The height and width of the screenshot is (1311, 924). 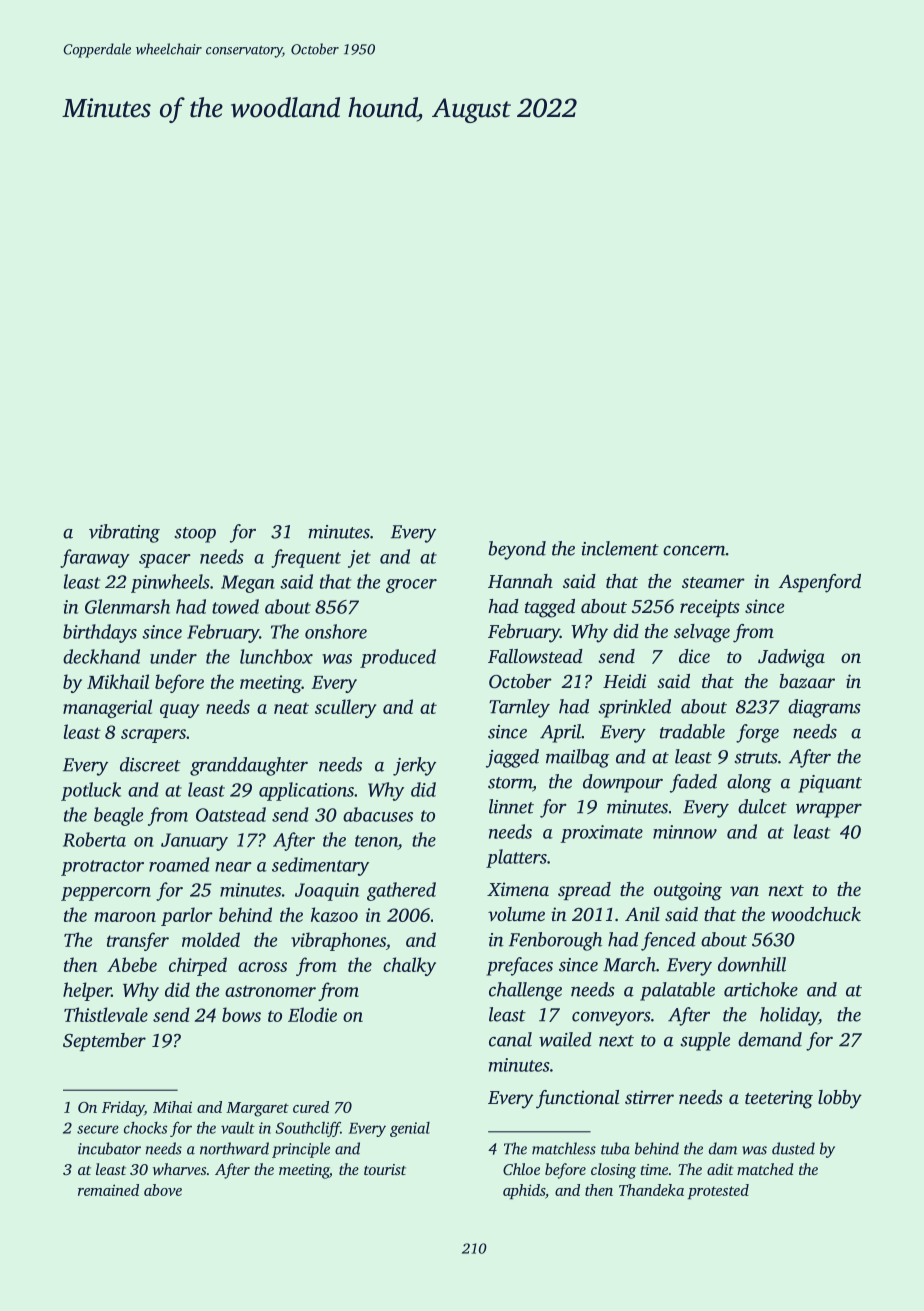 I want to click on incubator, so click(x=109, y=1148).
